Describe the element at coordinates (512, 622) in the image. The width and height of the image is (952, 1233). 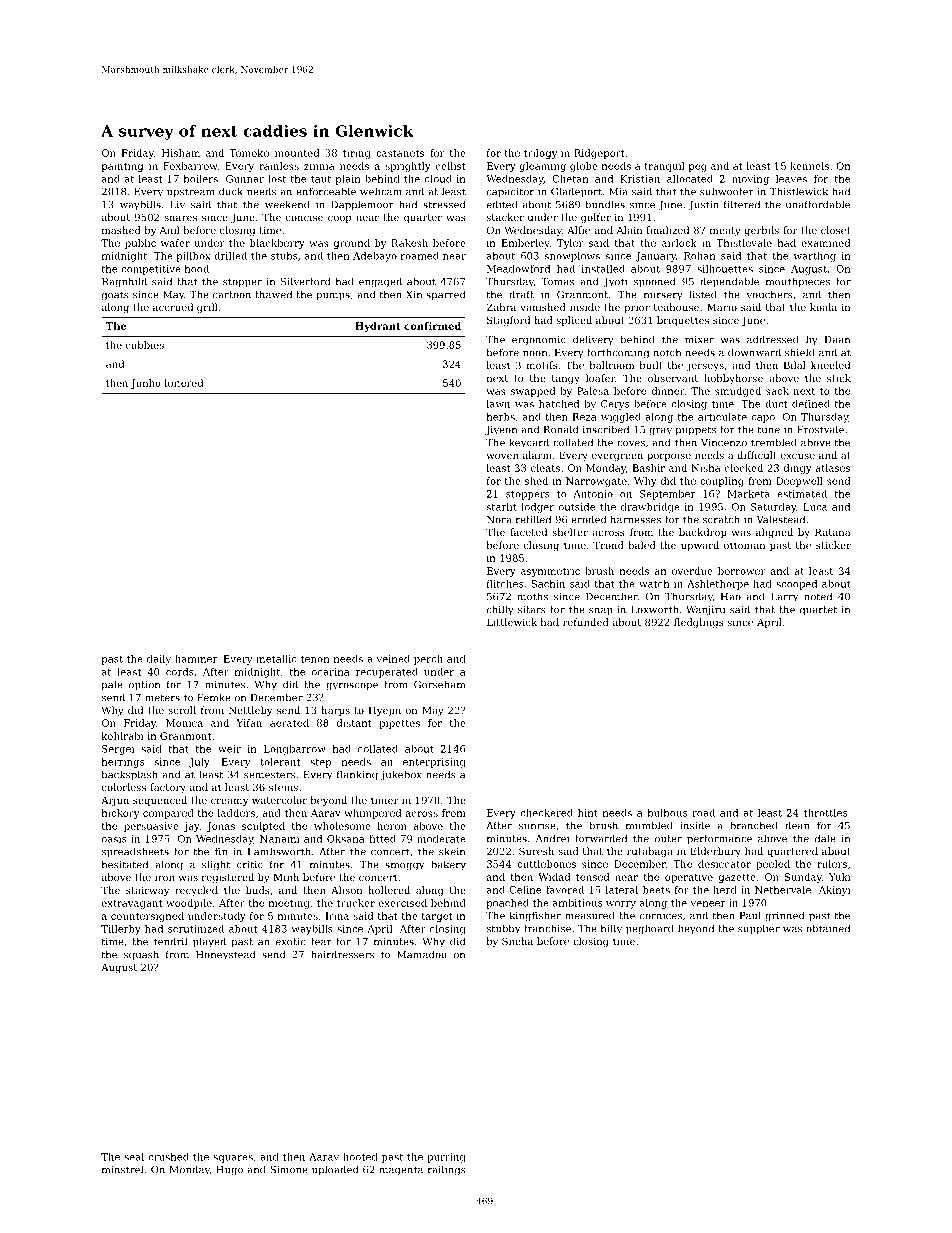
I see `Littlewick` at that location.
